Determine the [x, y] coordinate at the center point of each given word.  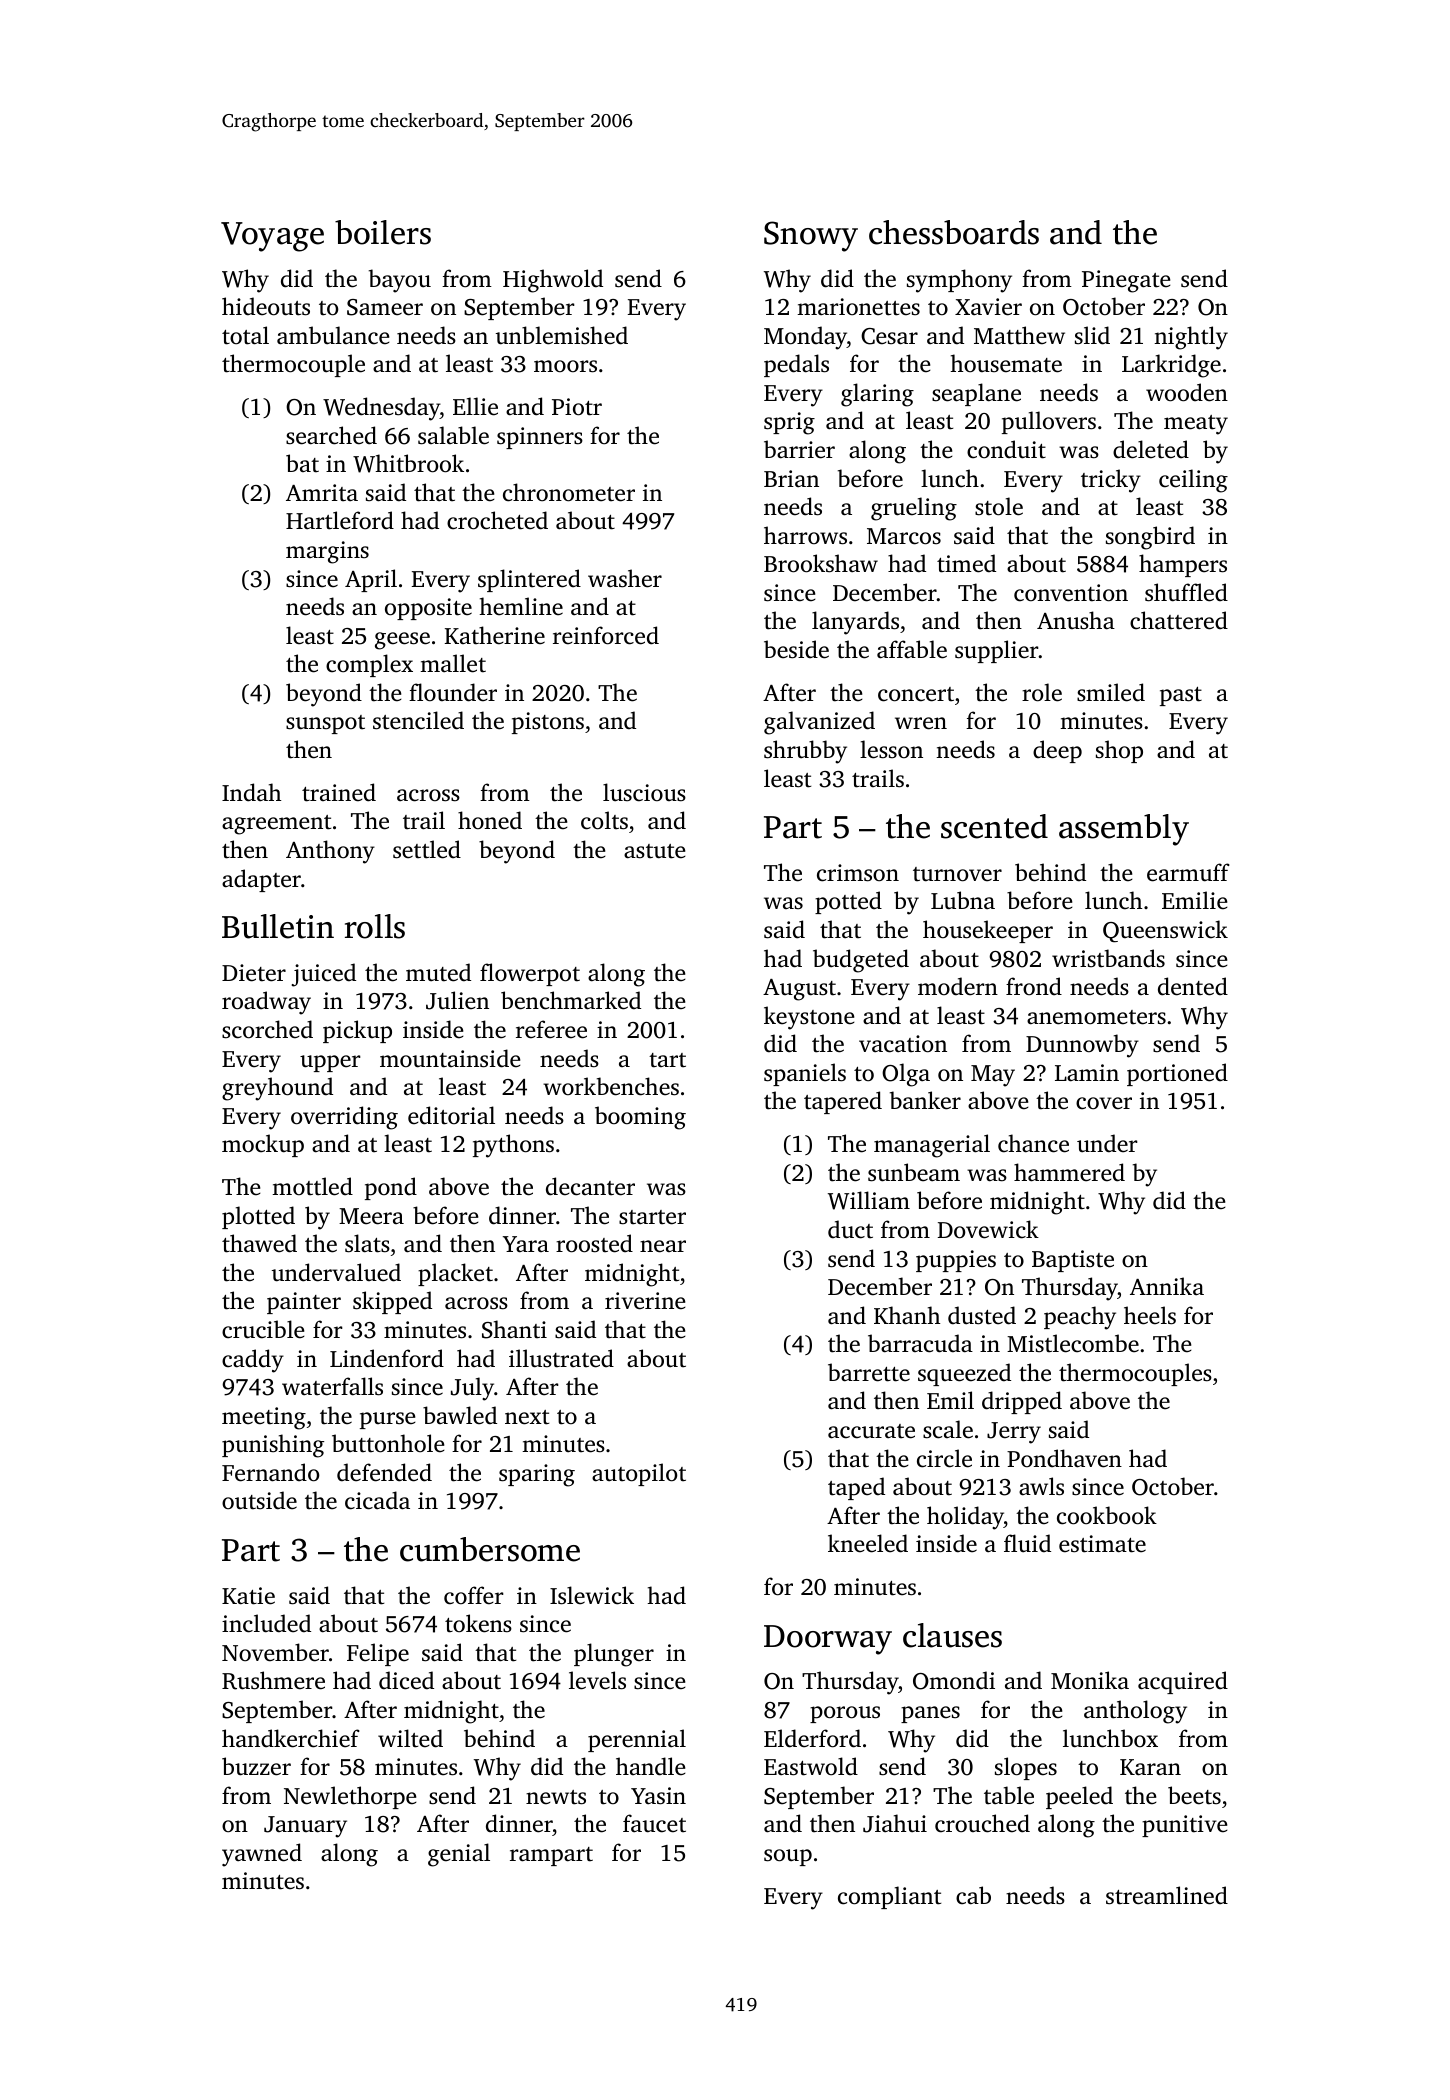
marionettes [858, 307]
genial [459, 1855]
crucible [263, 1329]
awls [1041, 1486]
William [869, 1200]
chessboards [954, 232]
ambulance [333, 335]
